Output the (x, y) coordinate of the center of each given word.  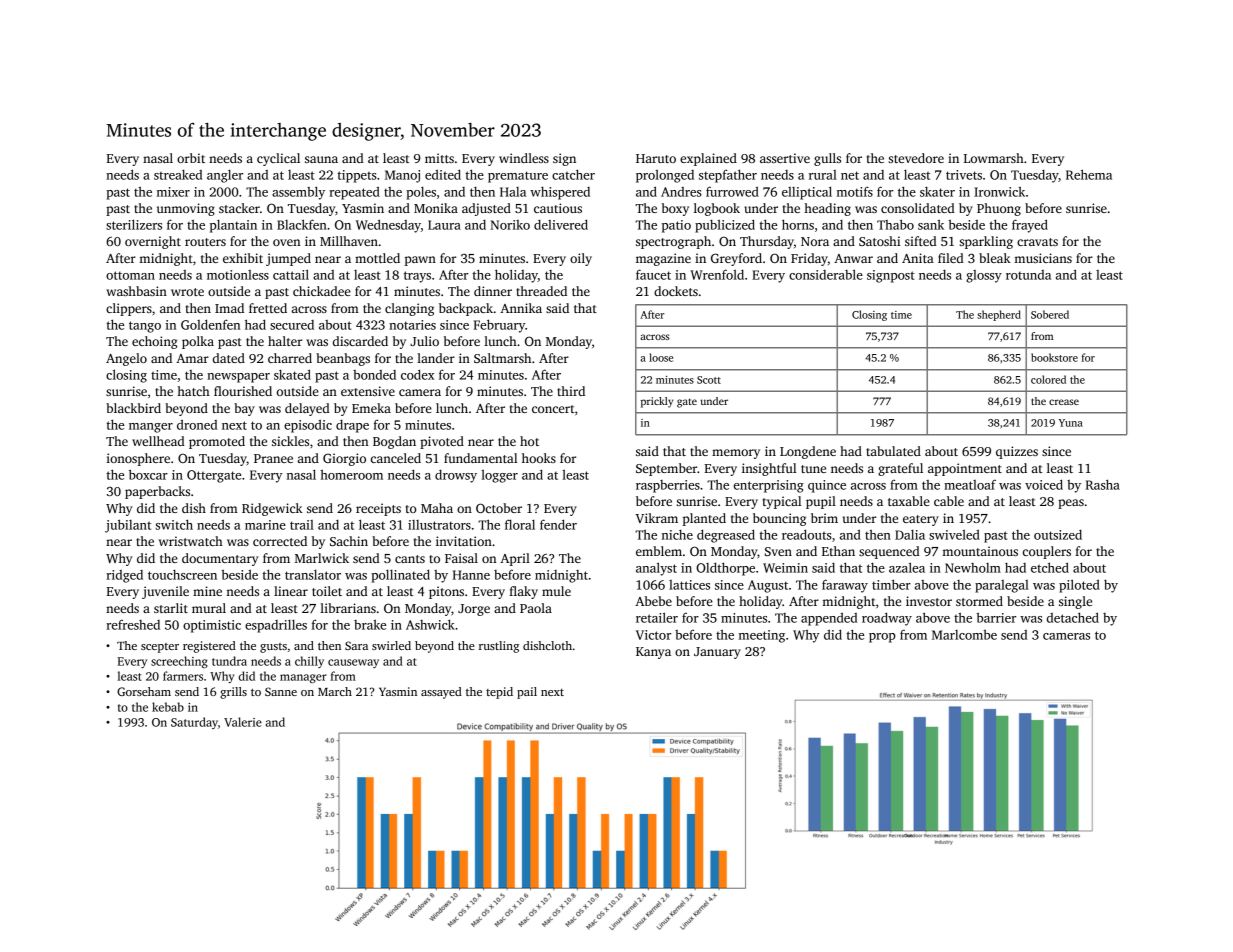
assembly (298, 193)
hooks (539, 458)
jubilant (128, 526)
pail (527, 693)
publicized (725, 226)
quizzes (1017, 452)
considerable (826, 274)
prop (882, 638)
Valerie (243, 722)
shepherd (999, 315)
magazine (663, 259)
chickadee (322, 291)
